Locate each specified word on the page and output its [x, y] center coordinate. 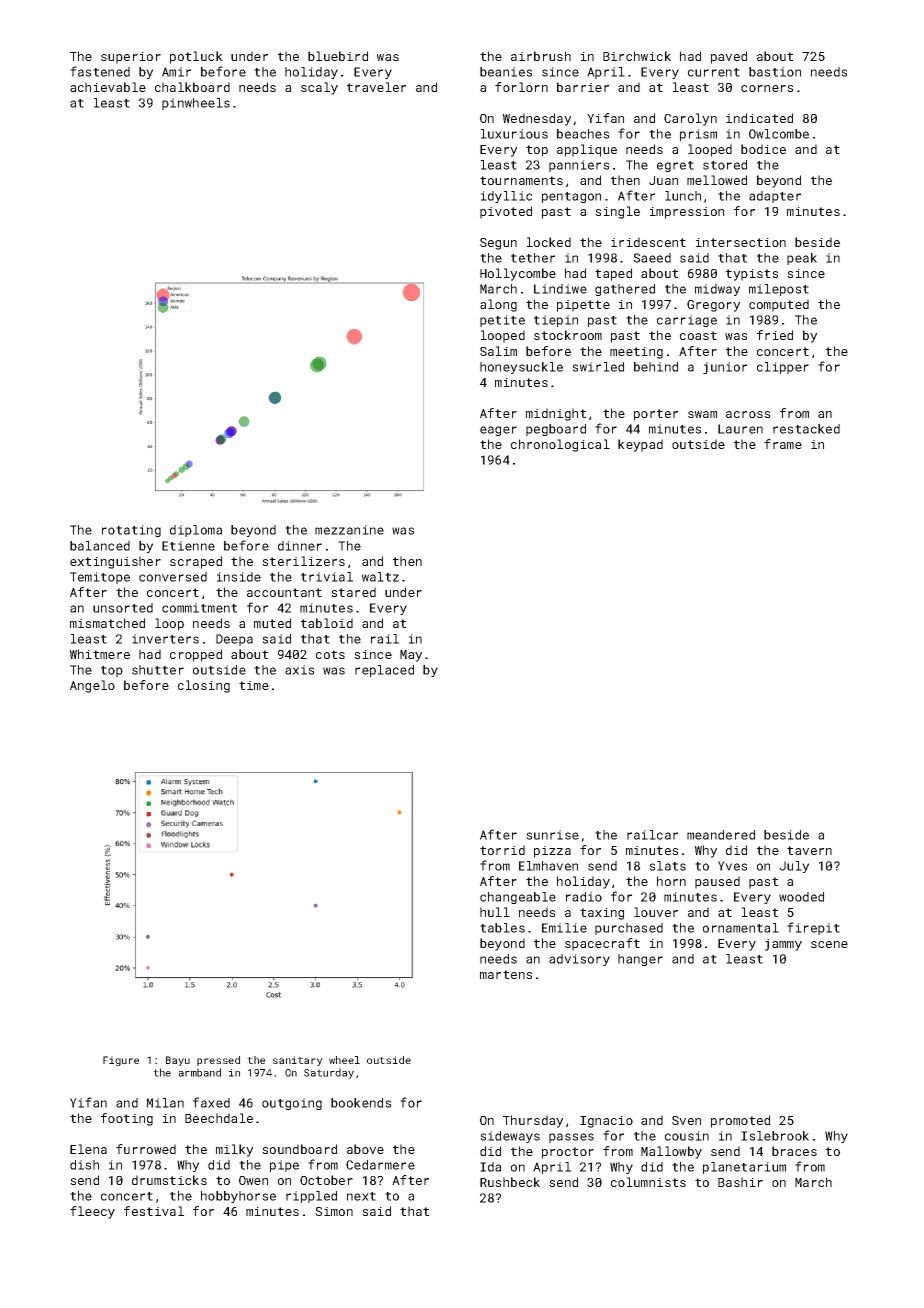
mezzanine [349, 530]
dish [84, 1165]
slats [667, 866]
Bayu [178, 1061]
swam [702, 414]
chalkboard [192, 87]
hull [495, 912]
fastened [100, 71]
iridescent [648, 242]
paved [729, 57]
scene [829, 944]
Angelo [92, 686]
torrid [502, 850]
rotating [131, 531]
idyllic [506, 197]
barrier [583, 87]
